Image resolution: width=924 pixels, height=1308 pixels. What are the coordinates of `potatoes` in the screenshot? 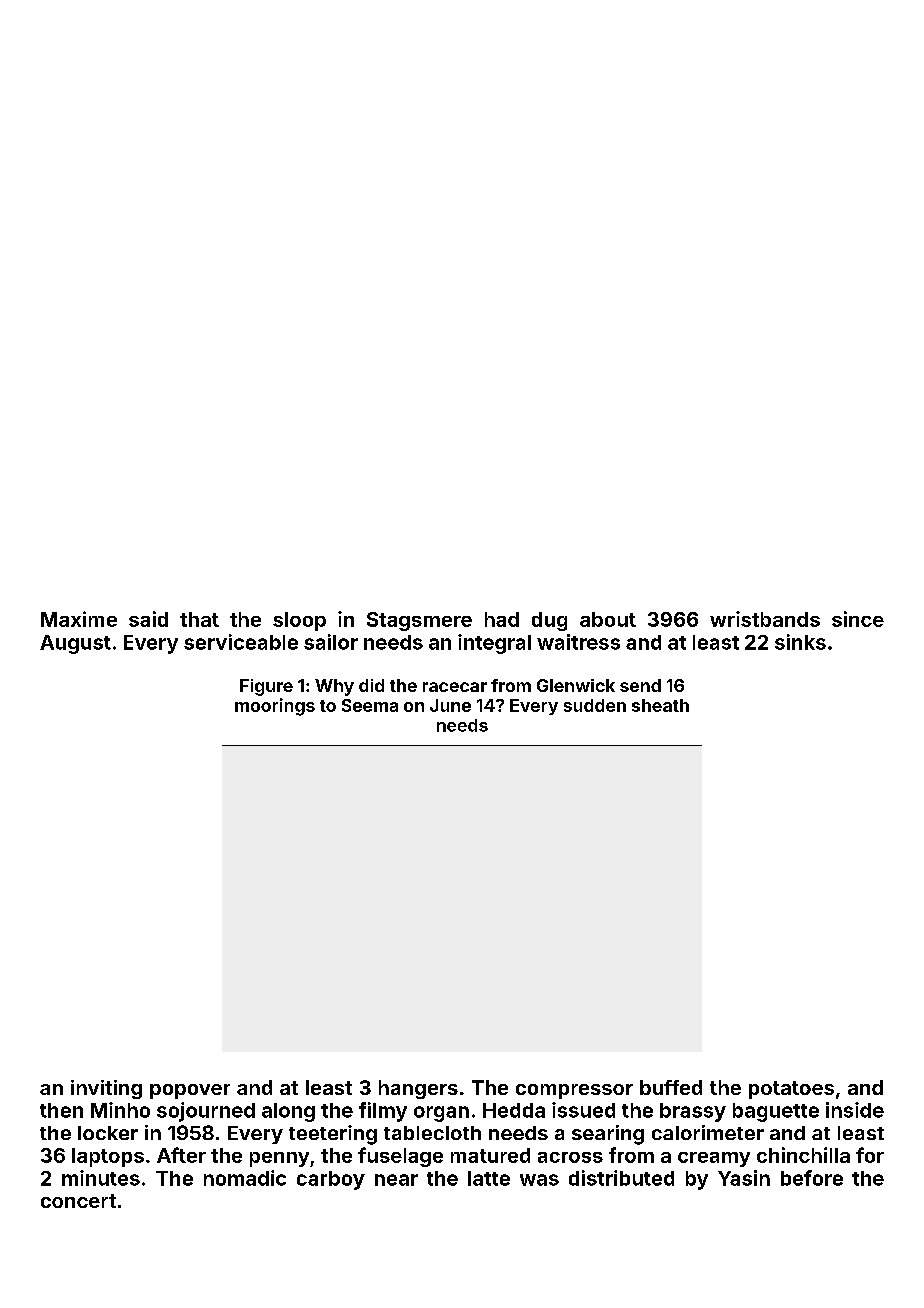 It's located at (791, 1090).
